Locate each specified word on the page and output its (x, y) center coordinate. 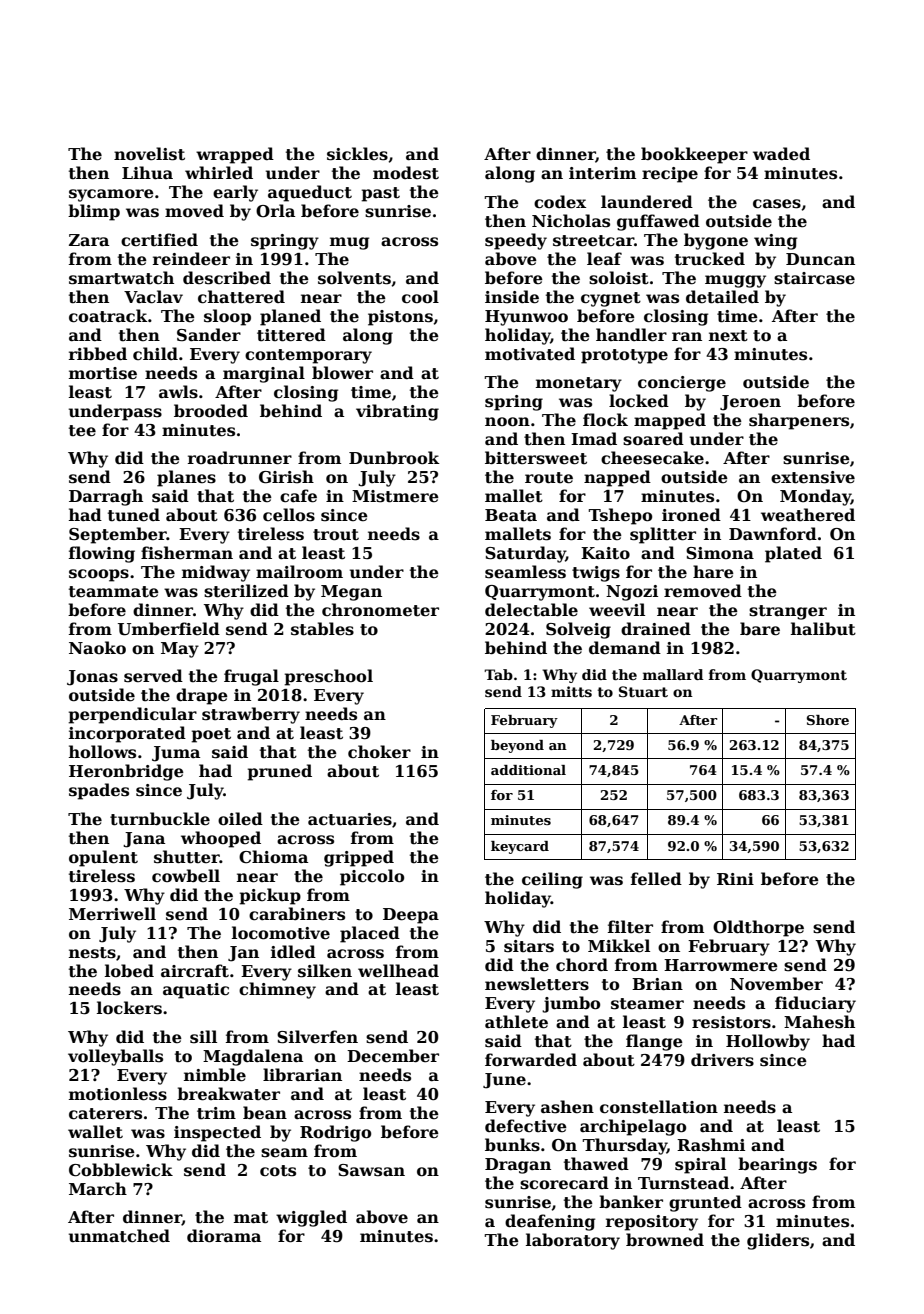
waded (781, 153)
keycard (520, 847)
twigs (596, 574)
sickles (357, 154)
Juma (176, 754)
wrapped (235, 155)
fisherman (187, 553)
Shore (828, 720)
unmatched (119, 1236)
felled (656, 879)
